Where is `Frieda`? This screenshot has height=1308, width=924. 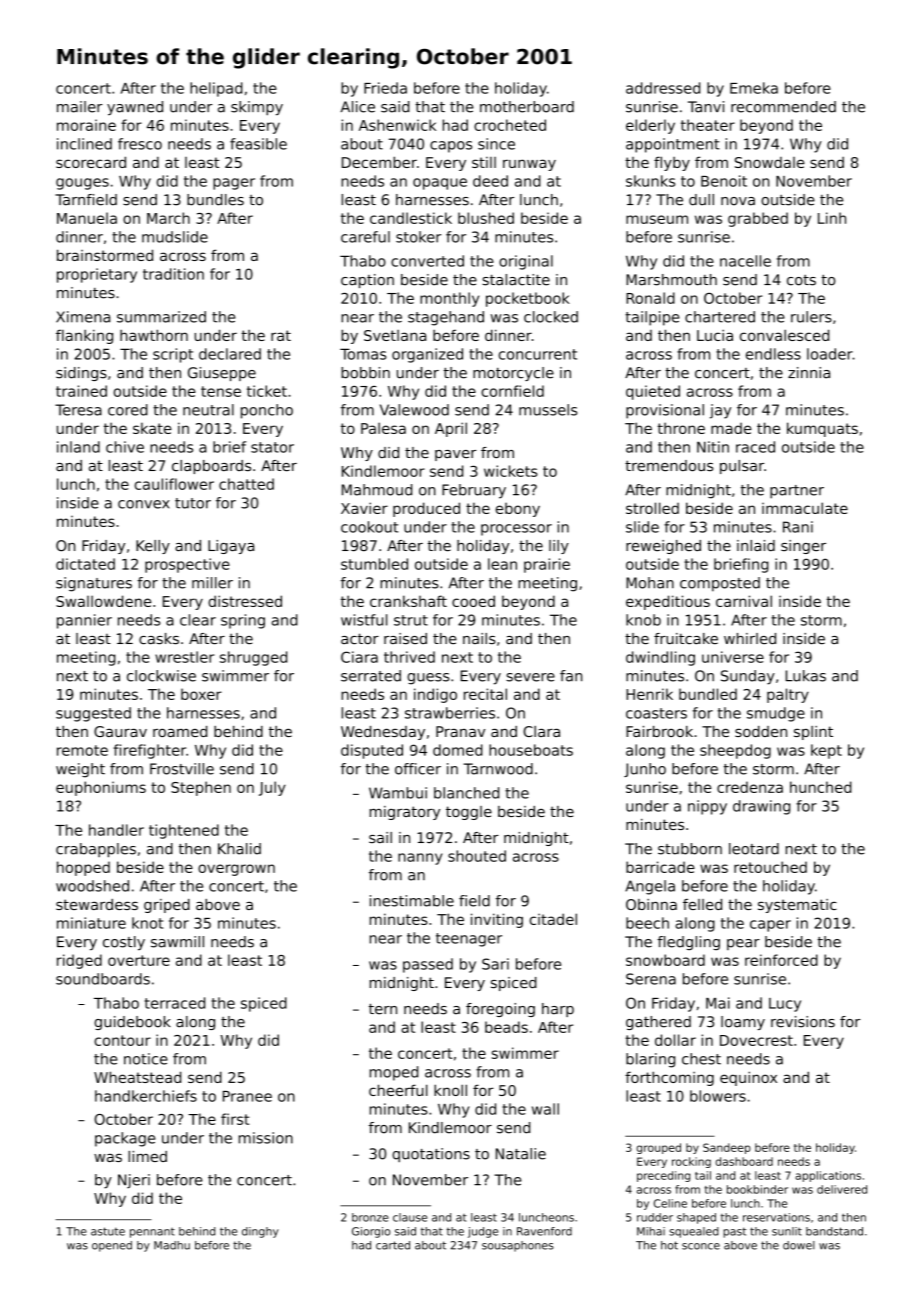 Frieda is located at coordinates (385, 88).
